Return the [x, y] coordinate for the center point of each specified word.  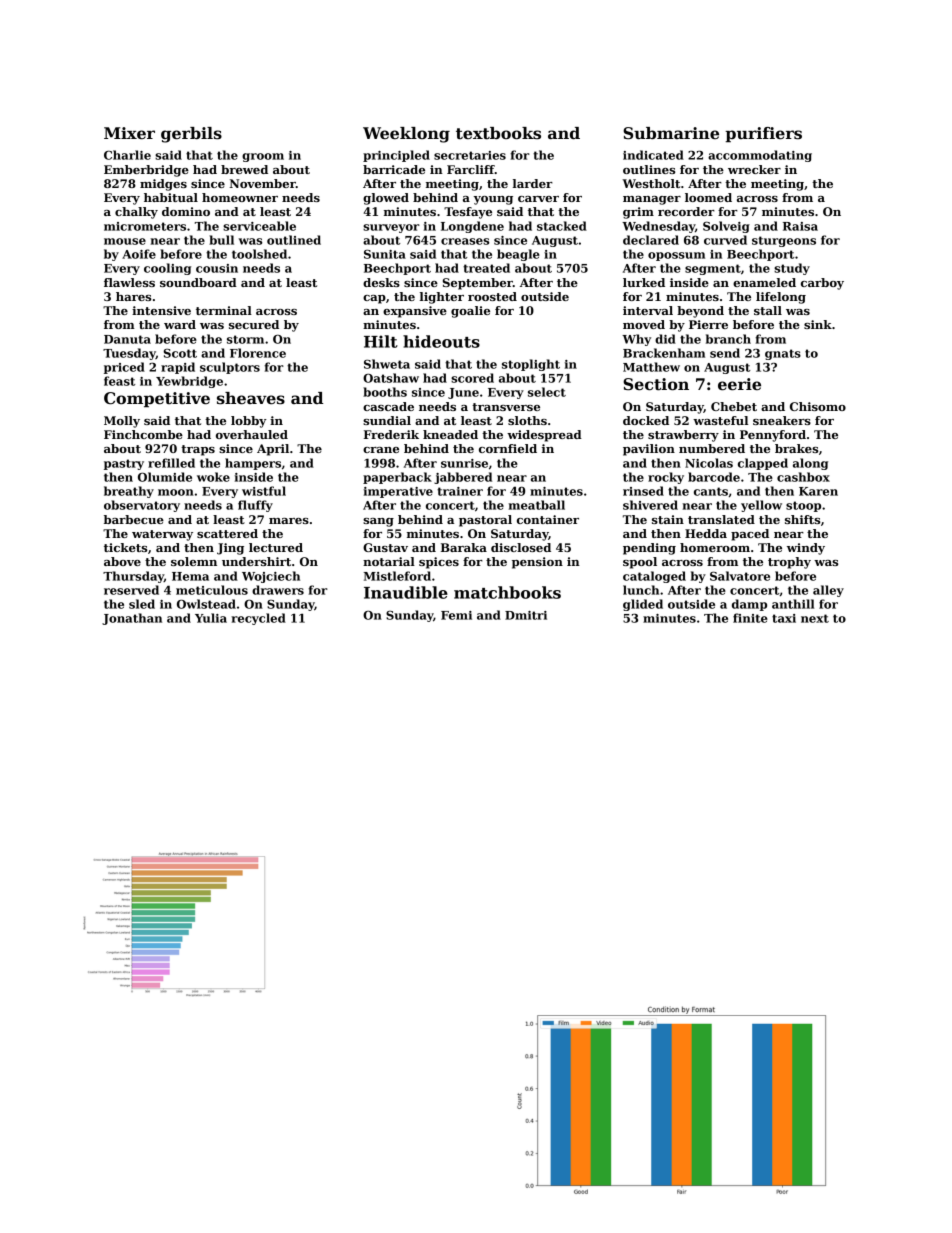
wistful [264, 491]
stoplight [531, 365]
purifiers [763, 134]
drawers [278, 590]
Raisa [800, 226]
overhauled [252, 434]
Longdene [472, 227]
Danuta [127, 339]
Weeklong [406, 135]
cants [711, 491]
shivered [650, 505]
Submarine [671, 133]
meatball [537, 505]
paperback [397, 478]
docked [646, 420]
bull [221, 240]
